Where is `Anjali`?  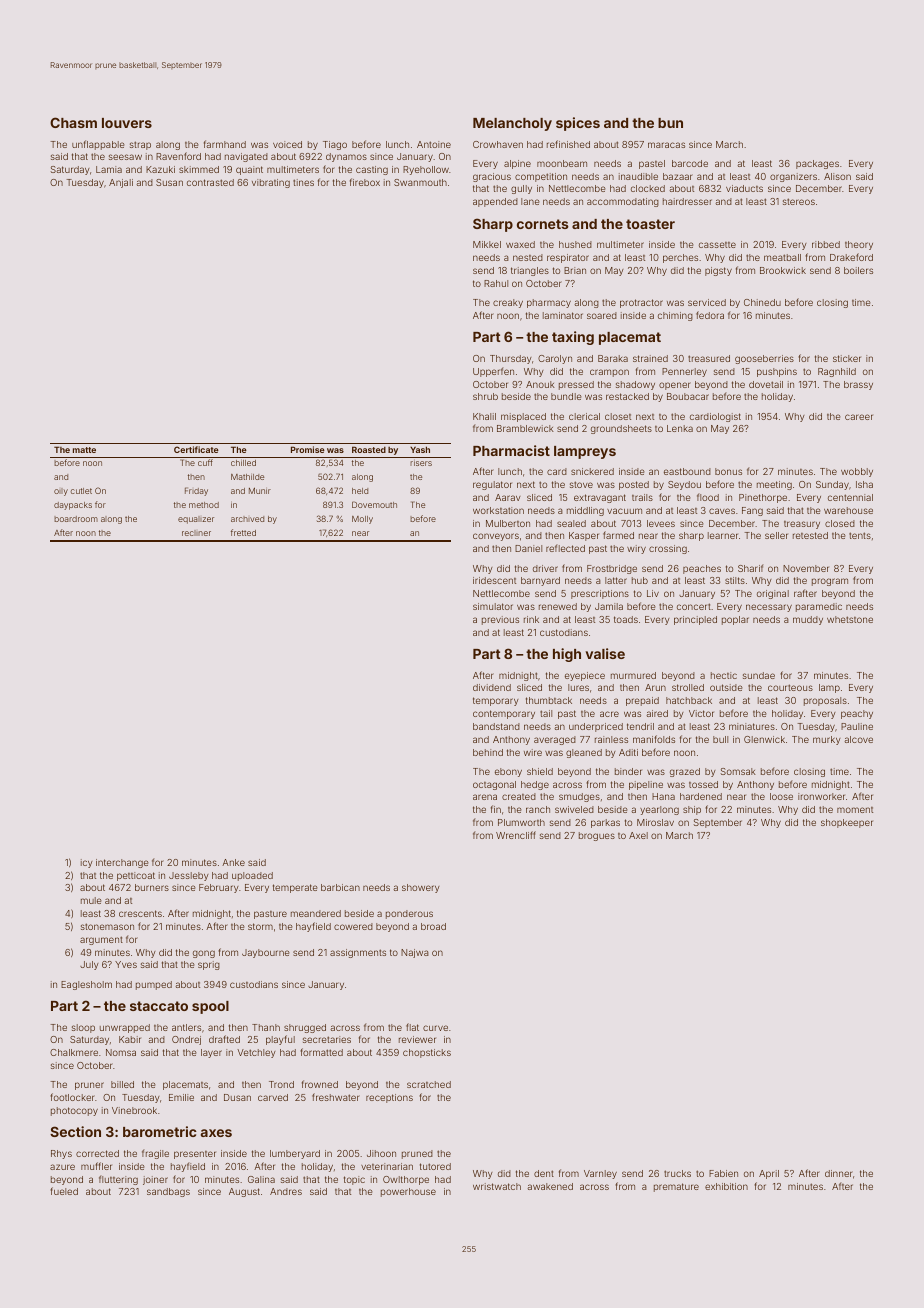
Anjali is located at coordinates (121, 183).
